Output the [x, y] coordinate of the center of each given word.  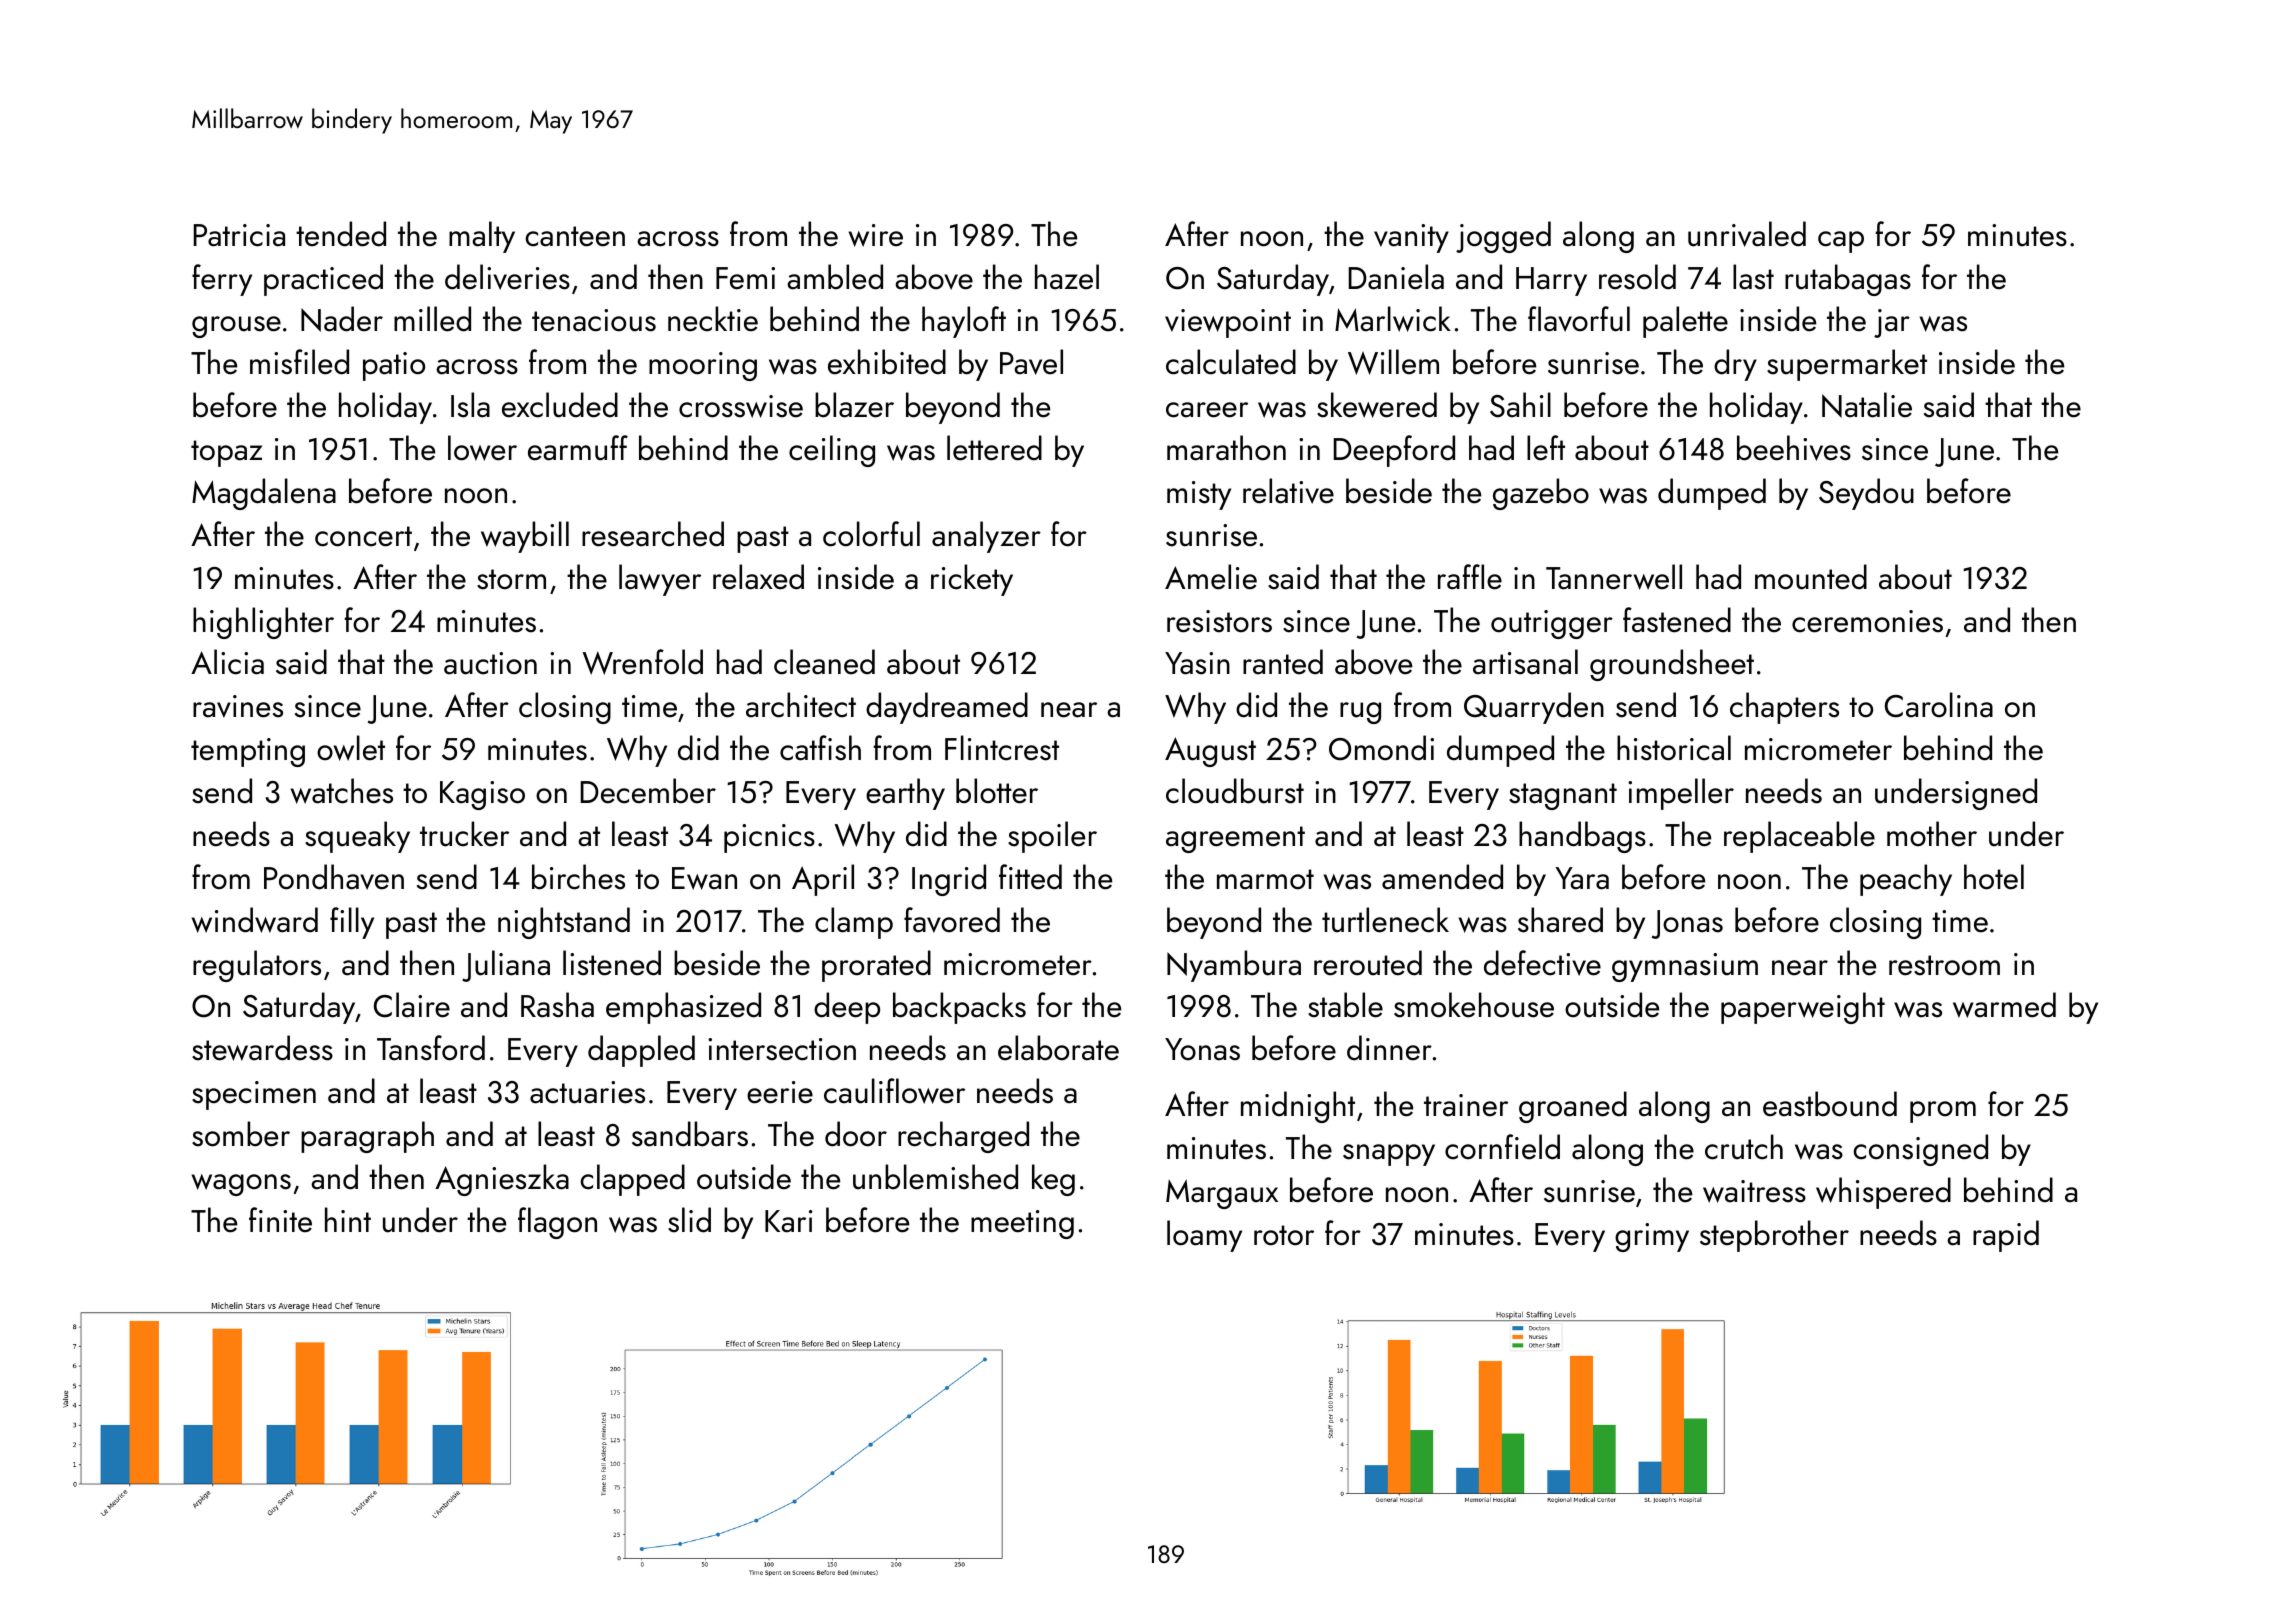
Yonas [1202, 1049]
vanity [1411, 238]
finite [280, 1220]
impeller [1681, 794]
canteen [575, 236]
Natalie [1867, 405]
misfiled [299, 362]
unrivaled [1747, 234]
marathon [1226, 448]
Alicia [227, 662]
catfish [820, 748]
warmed [2004, 1005]
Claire [412, 1005]
